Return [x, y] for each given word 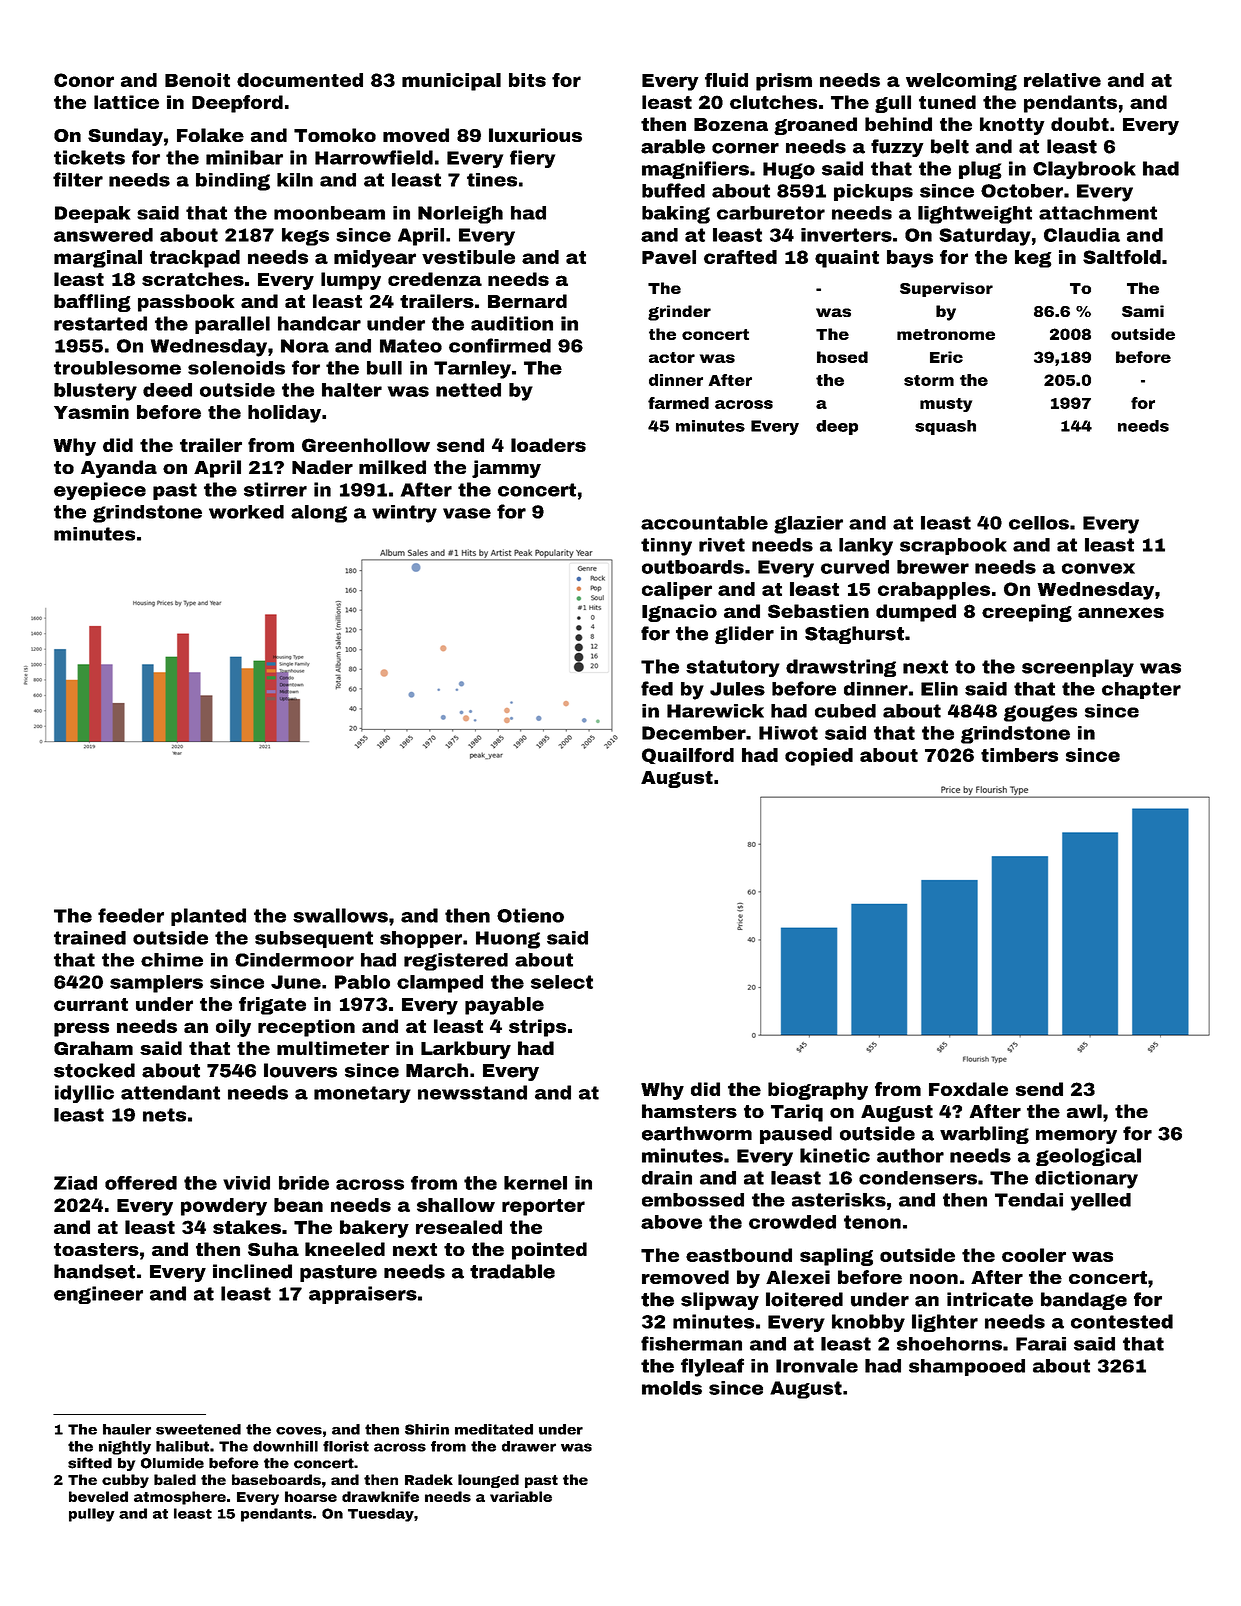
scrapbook [953, 546]
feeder [131, 915]
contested [1122, 1321]
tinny [666, 547]
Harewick [715, 711]
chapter [1141, 690]
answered [103, 235]
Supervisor [946, 289]
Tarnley [472, 370]
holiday [284, 414]
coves [299, 1431]
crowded [792, 1222]
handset [94, 1271]
